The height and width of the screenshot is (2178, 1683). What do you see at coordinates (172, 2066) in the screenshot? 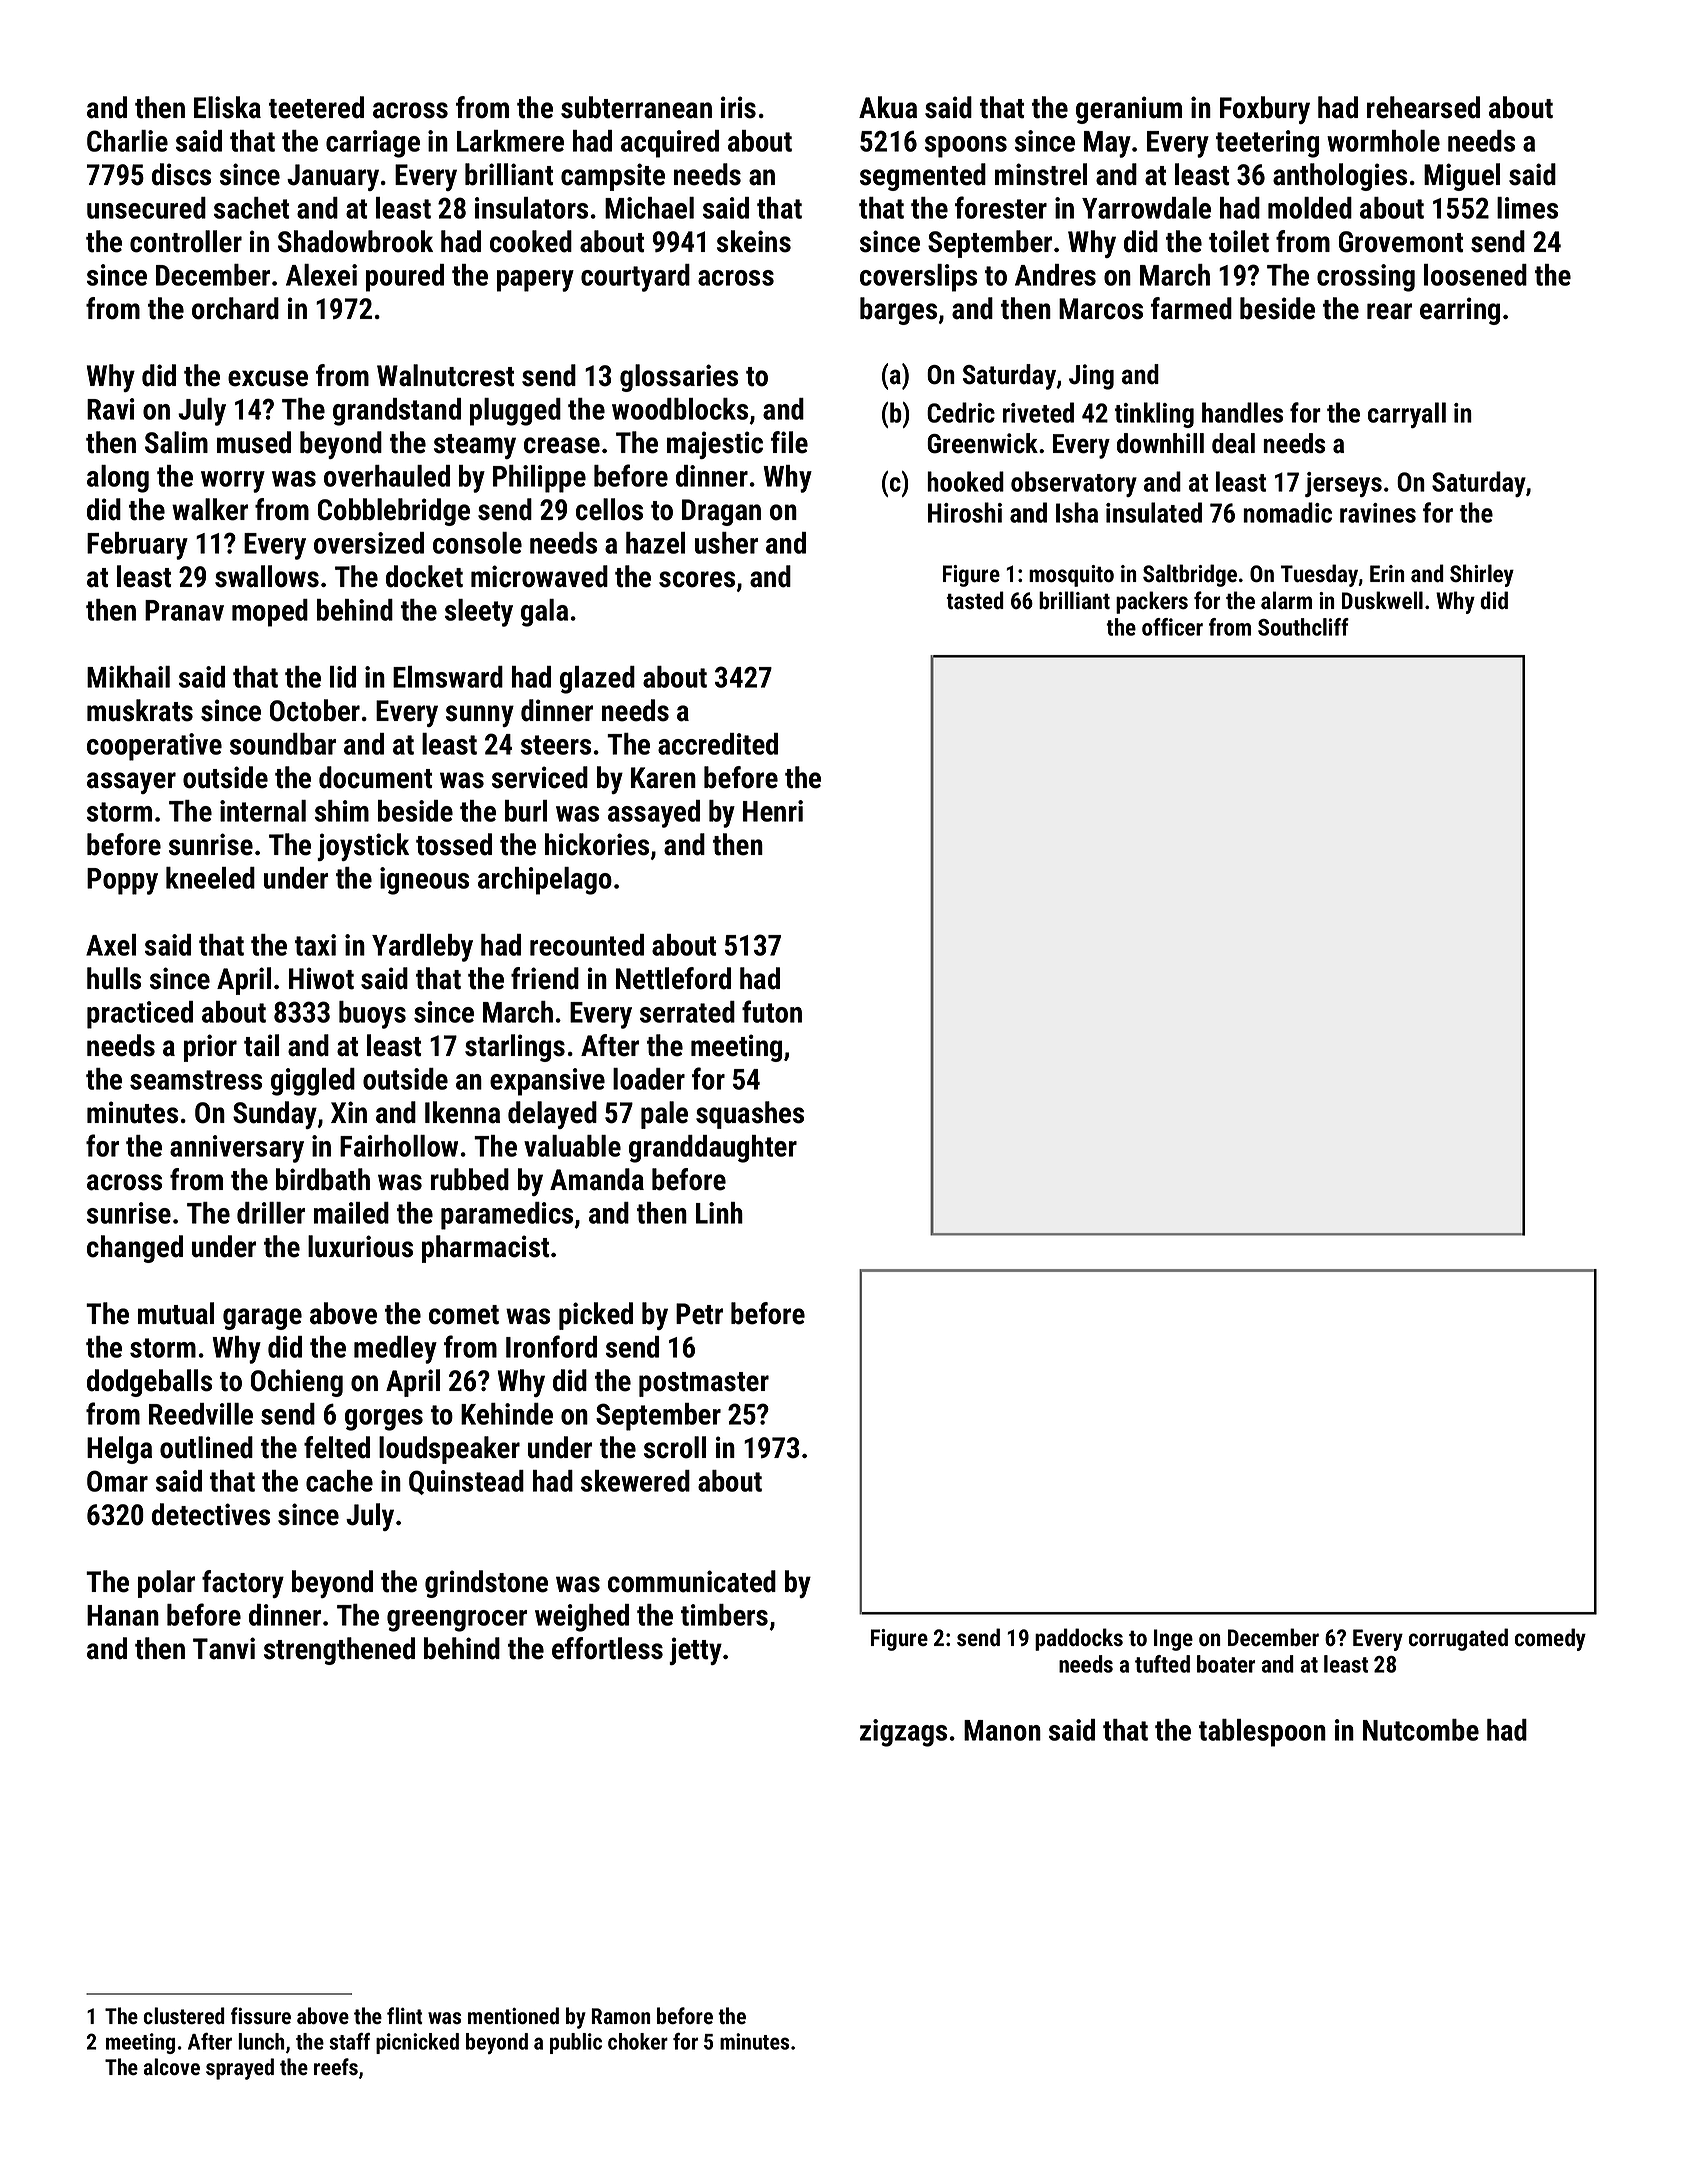
I see `alcove` at bounding box center [172, 2066].
